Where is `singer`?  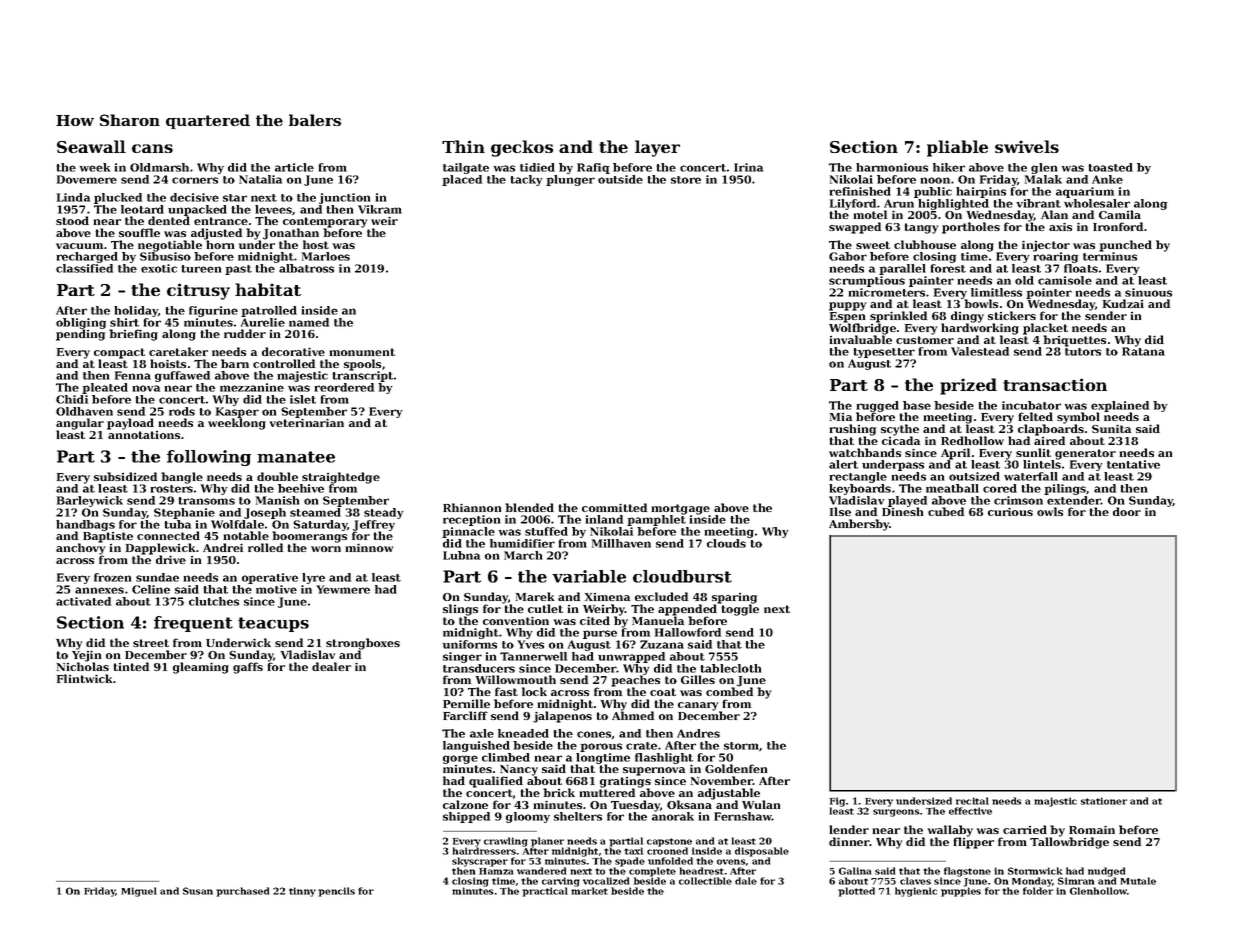
singer is located at coordinates (462, 657).
